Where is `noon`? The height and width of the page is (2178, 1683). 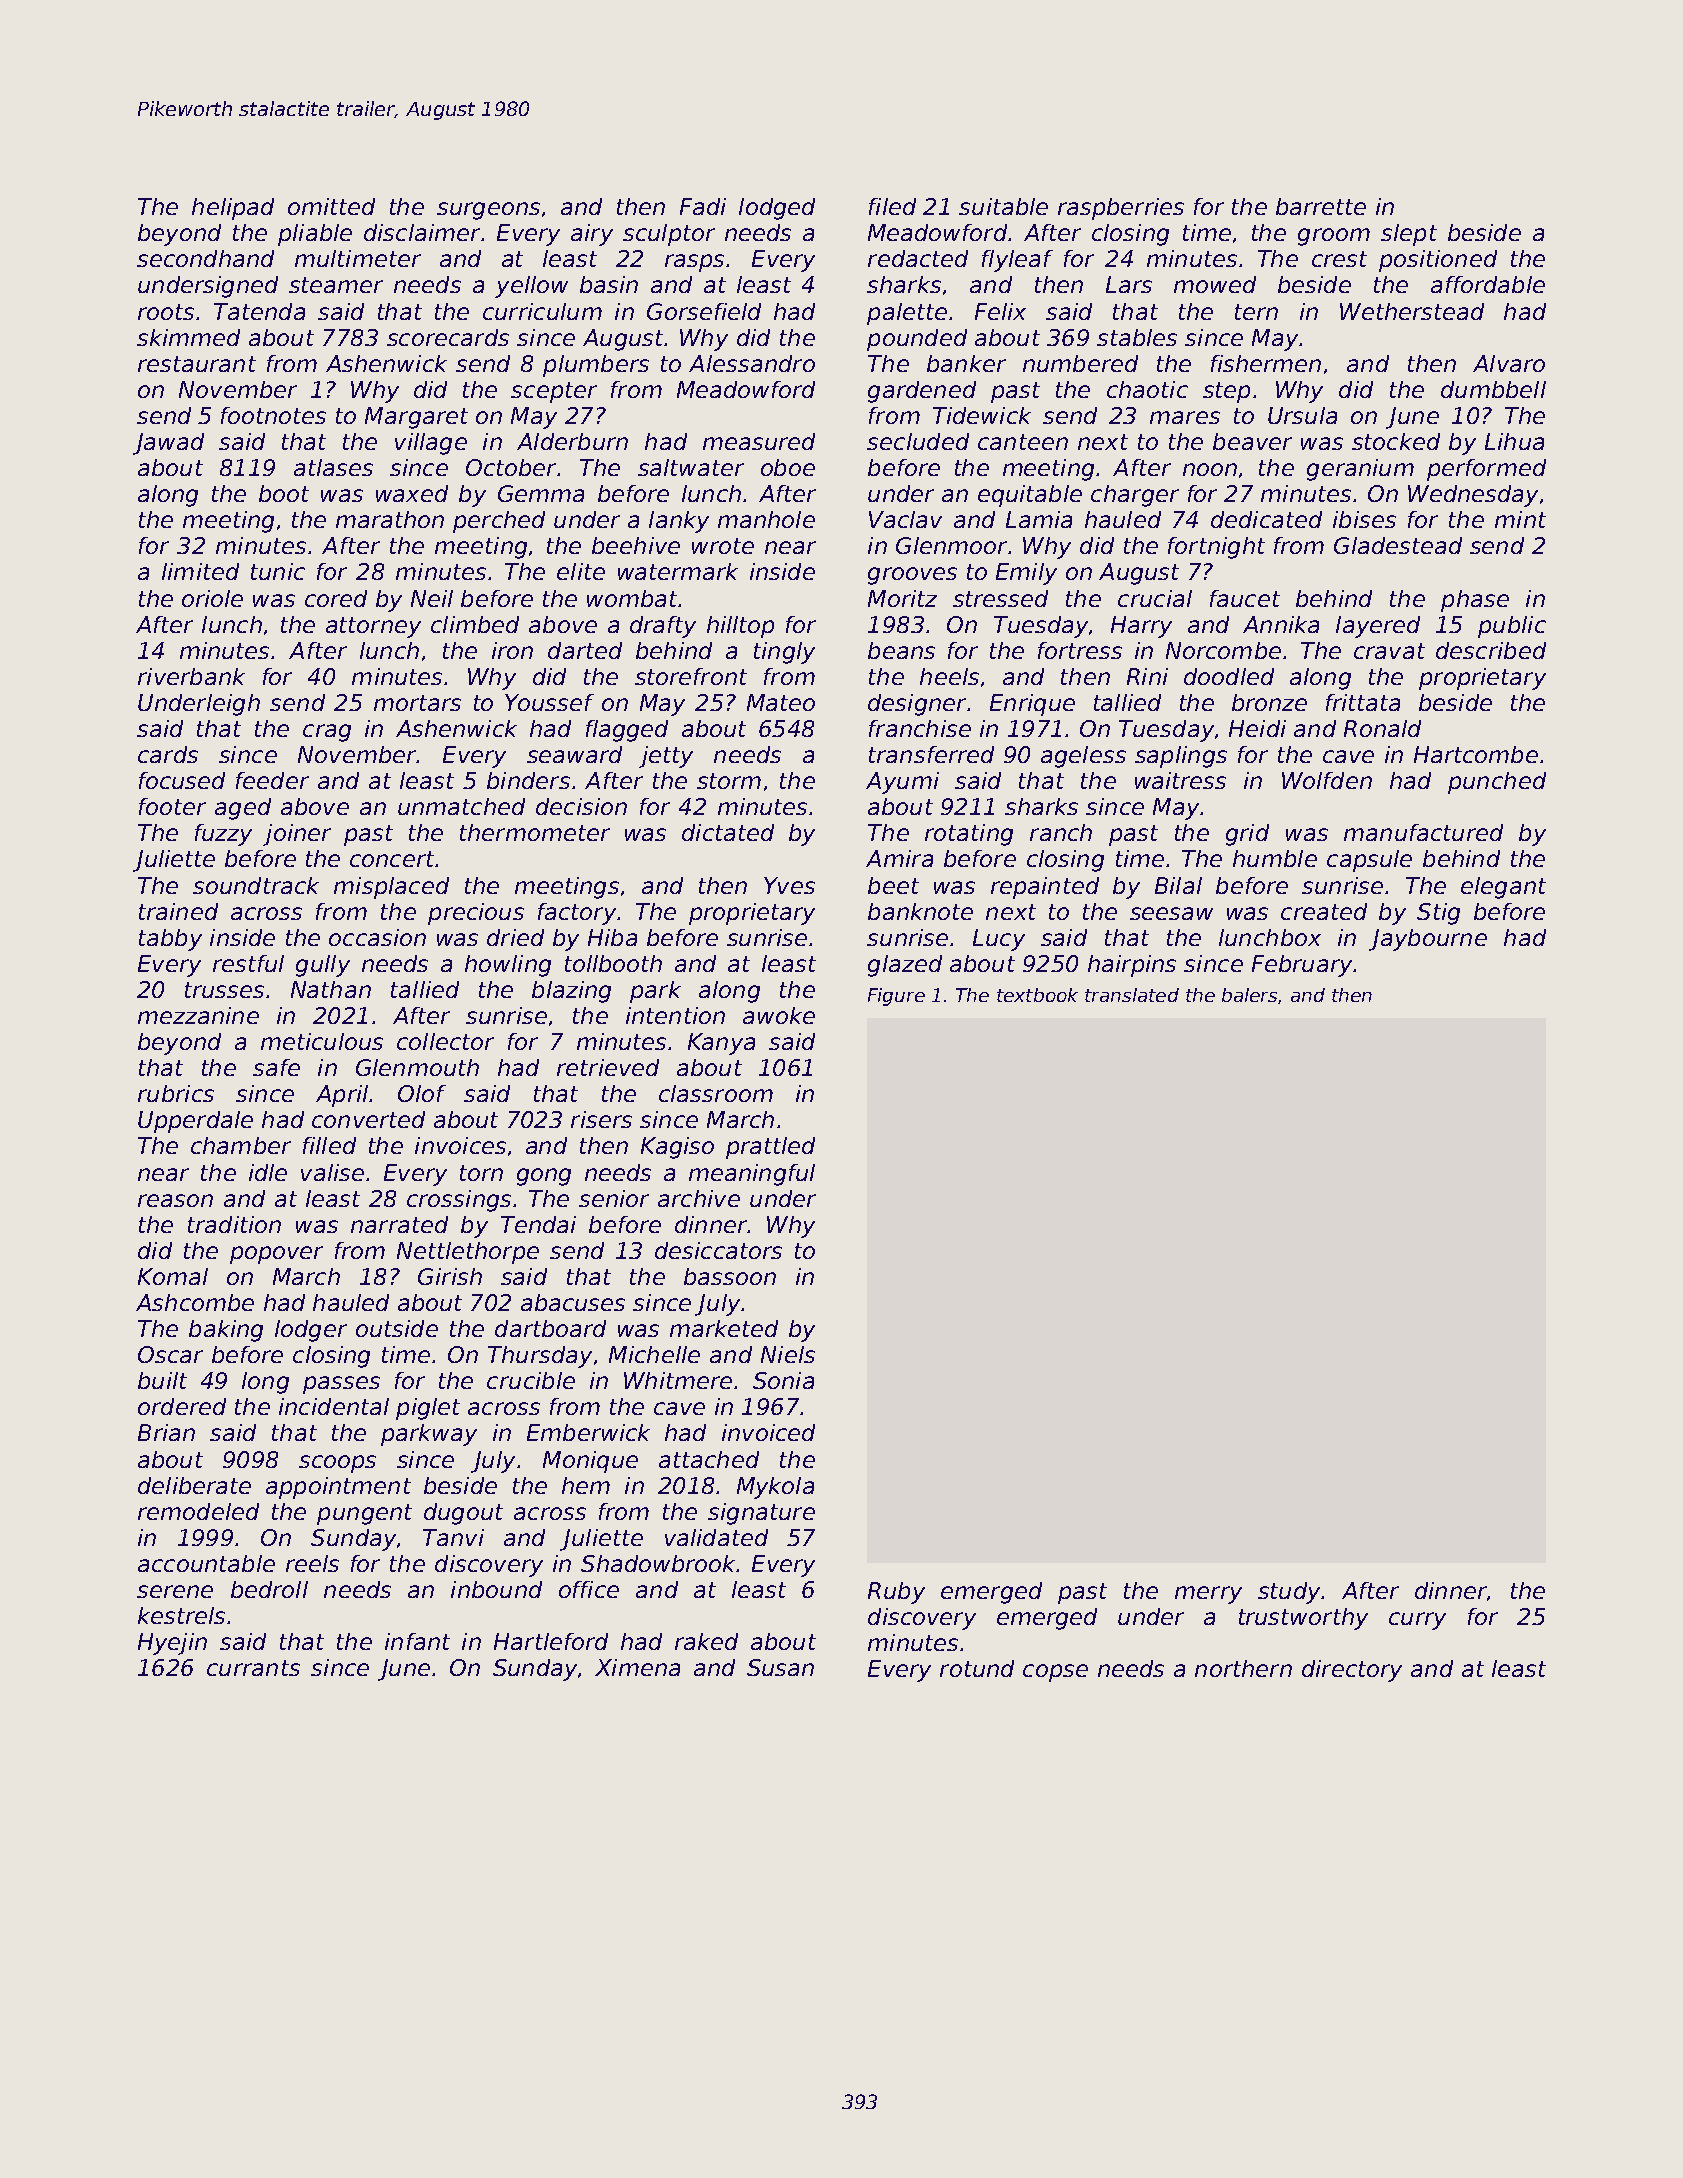
noon is located at coordinates (1210, 469).
